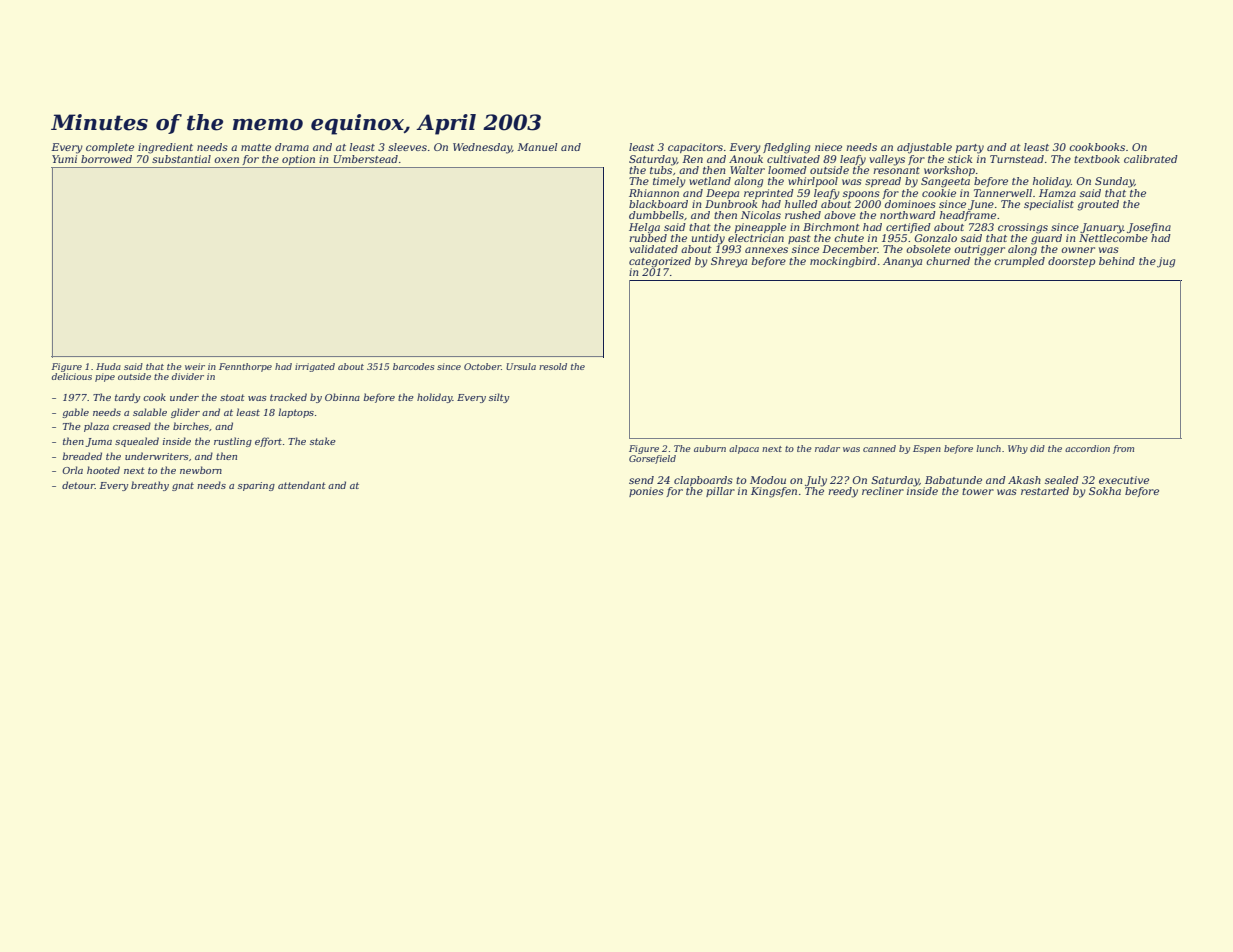 This document has height=952, width=1233. I want to click on behind, so click(1117, 261).
